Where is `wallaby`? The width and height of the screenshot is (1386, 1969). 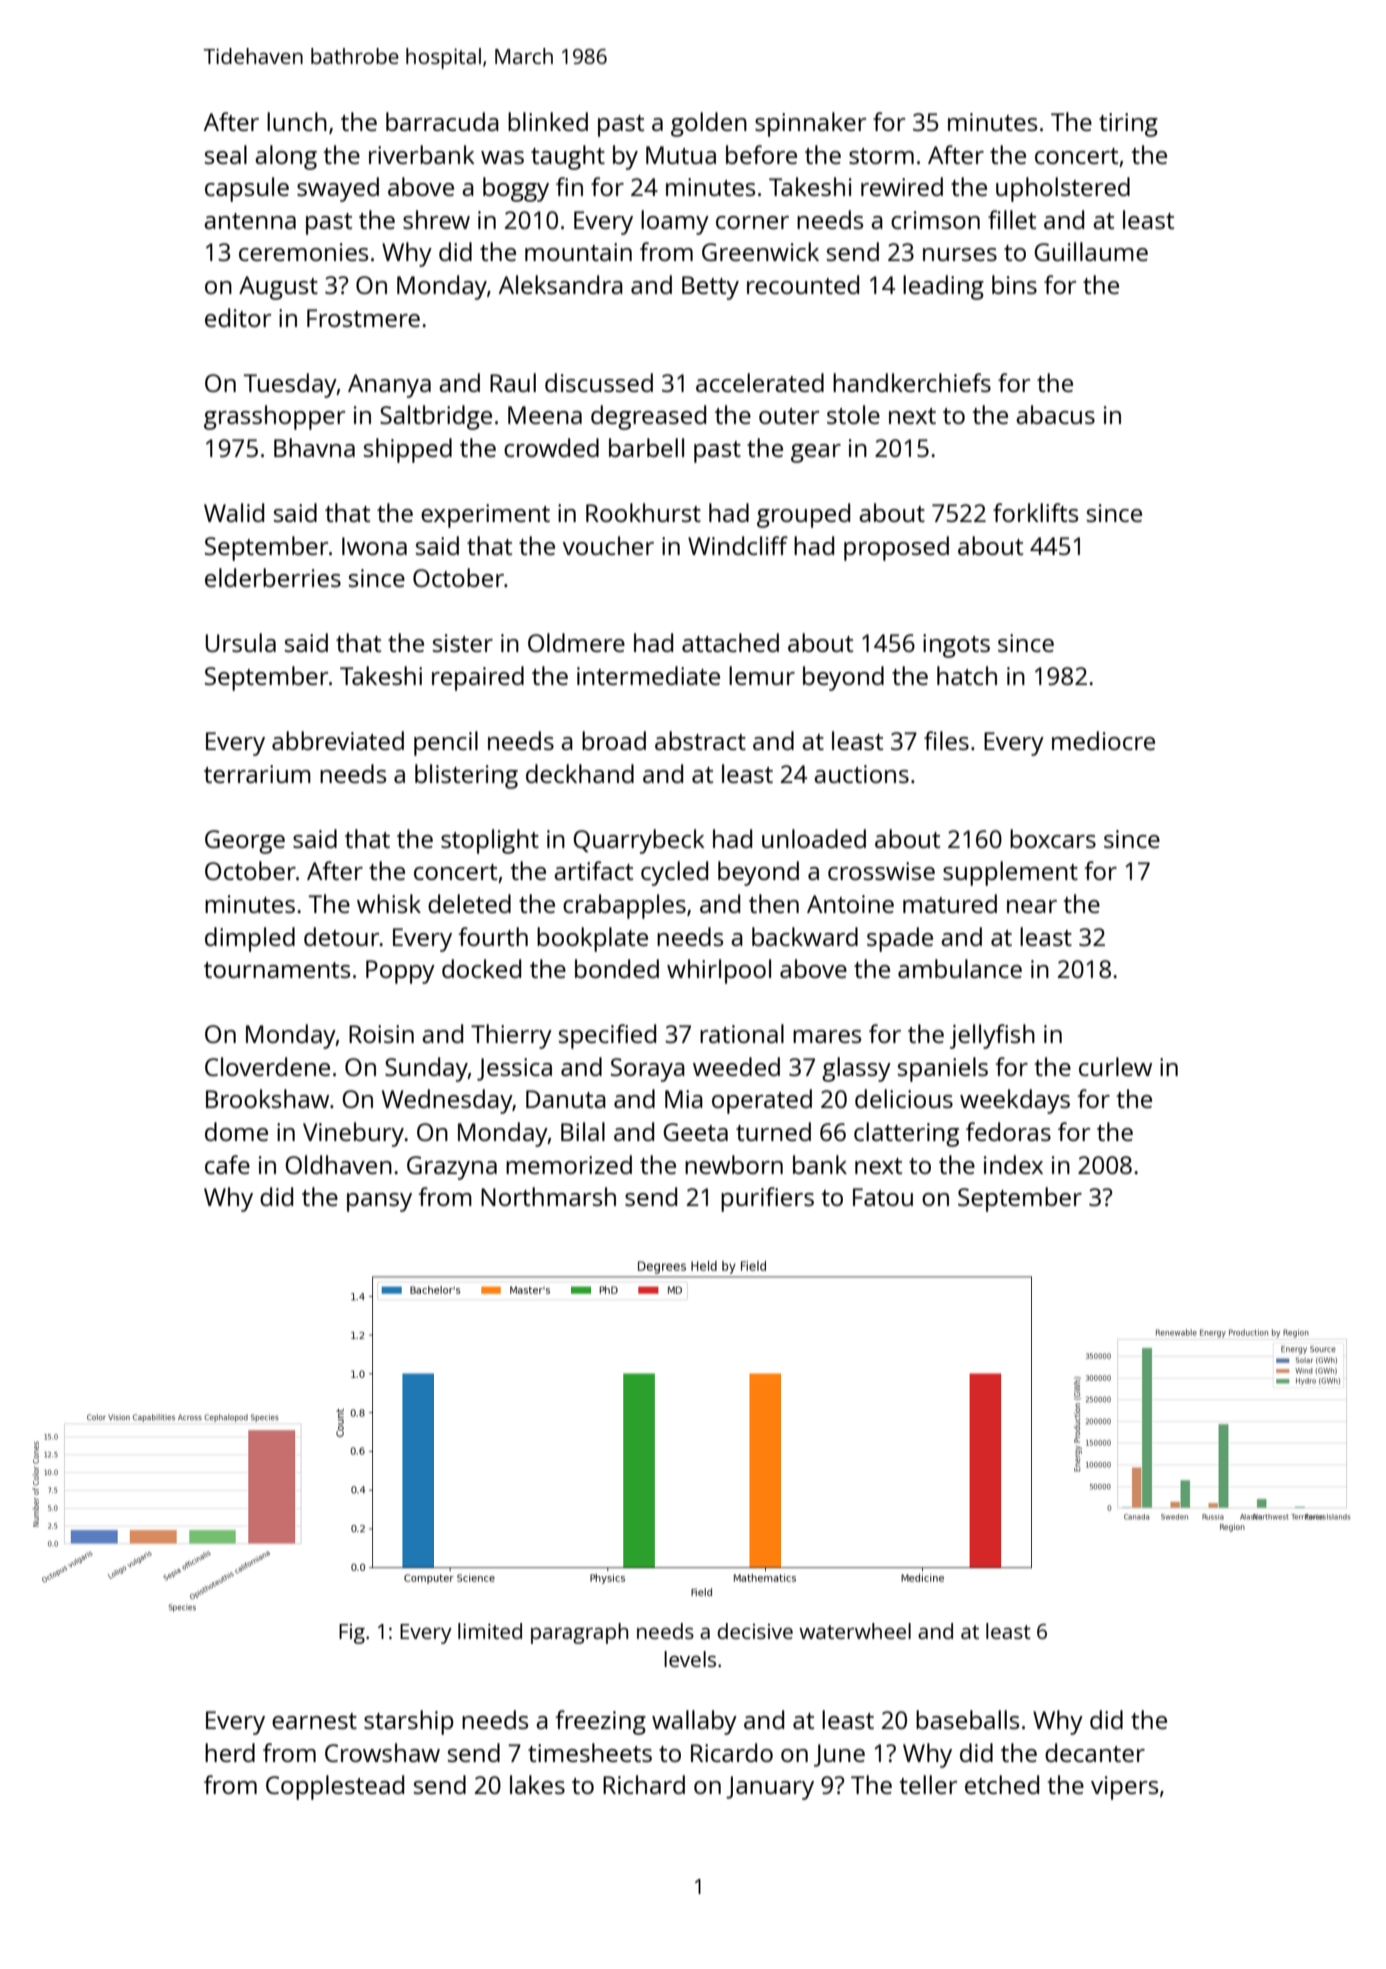 wallaby is located at coordinates (694, 1722).
